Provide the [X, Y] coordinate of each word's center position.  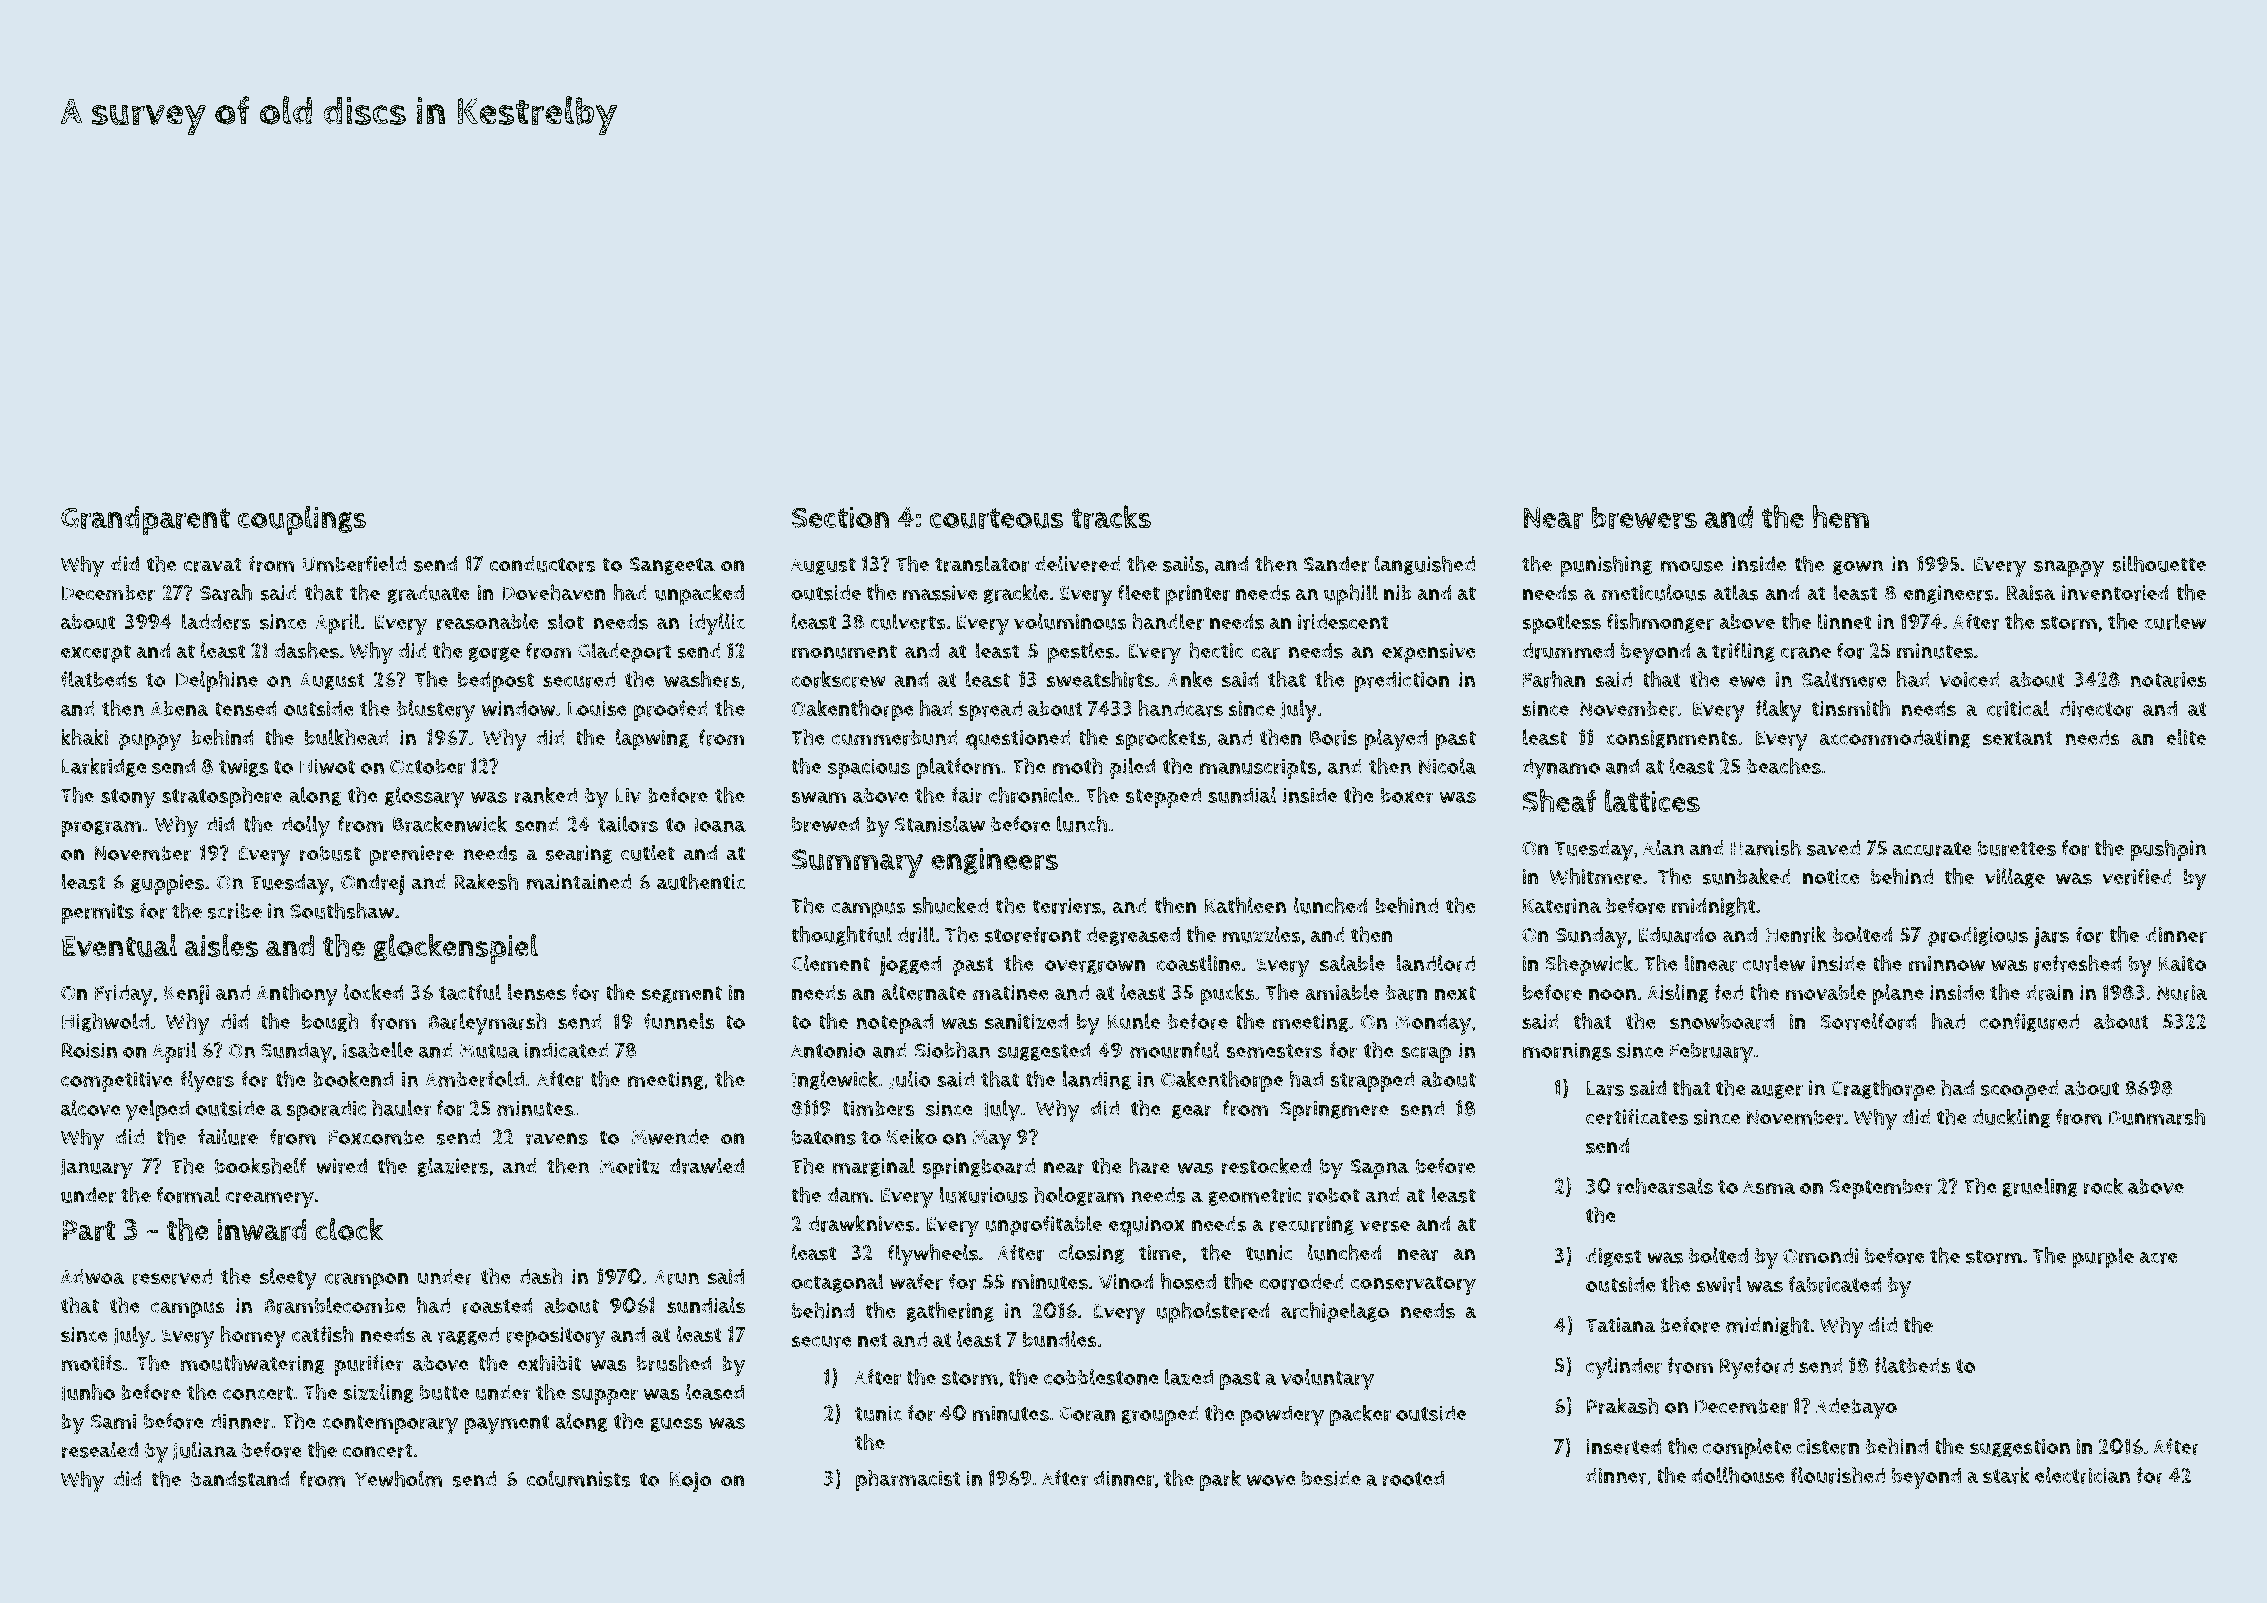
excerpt [96, 654]
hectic [1216, 650]
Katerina [1562, 906]
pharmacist [908, 1480]
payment [507, 1425]
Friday [124, 995]
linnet [1844, 621]
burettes [2017, 848]
